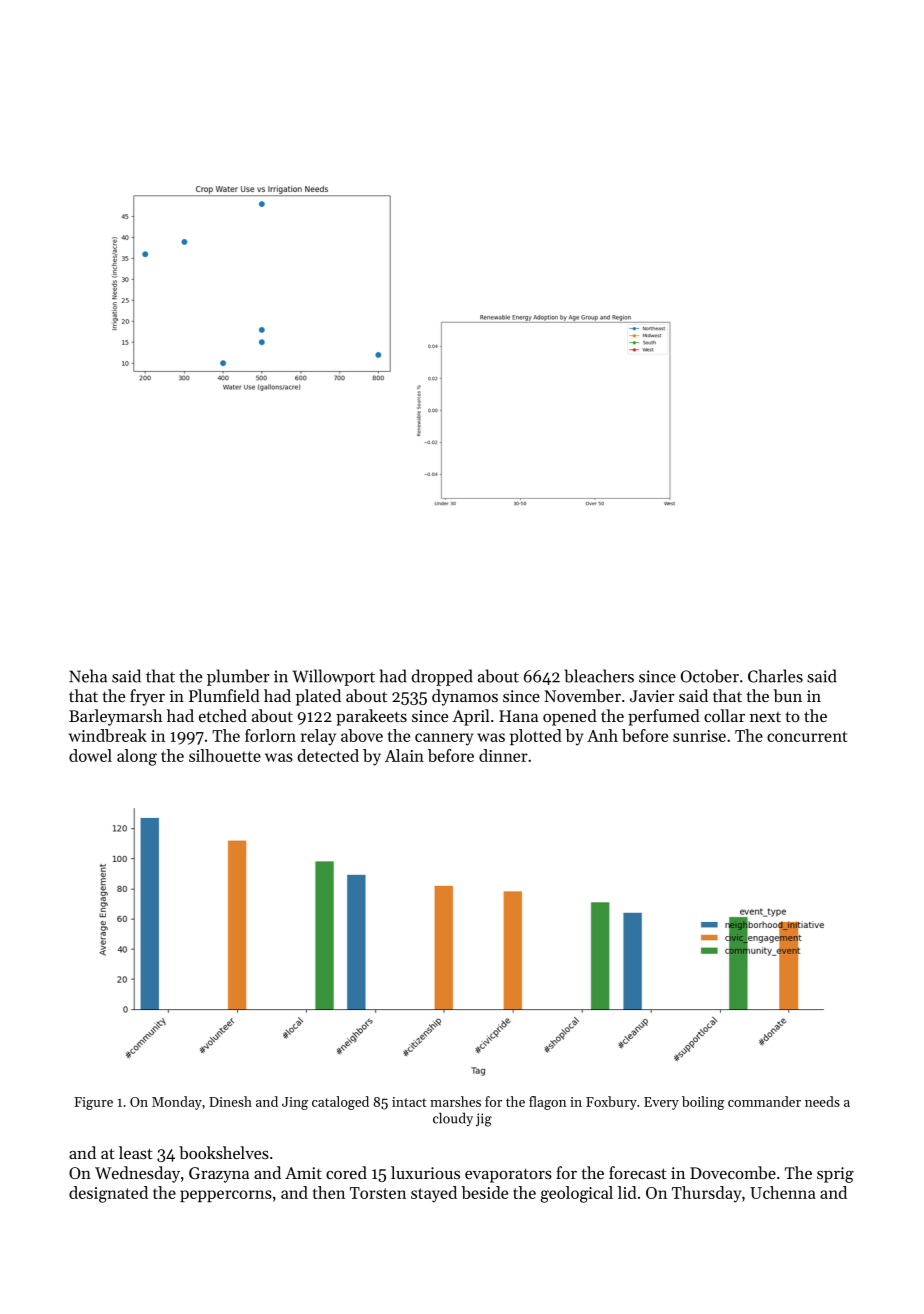  I want to click on Neha, so click(88, 676).
